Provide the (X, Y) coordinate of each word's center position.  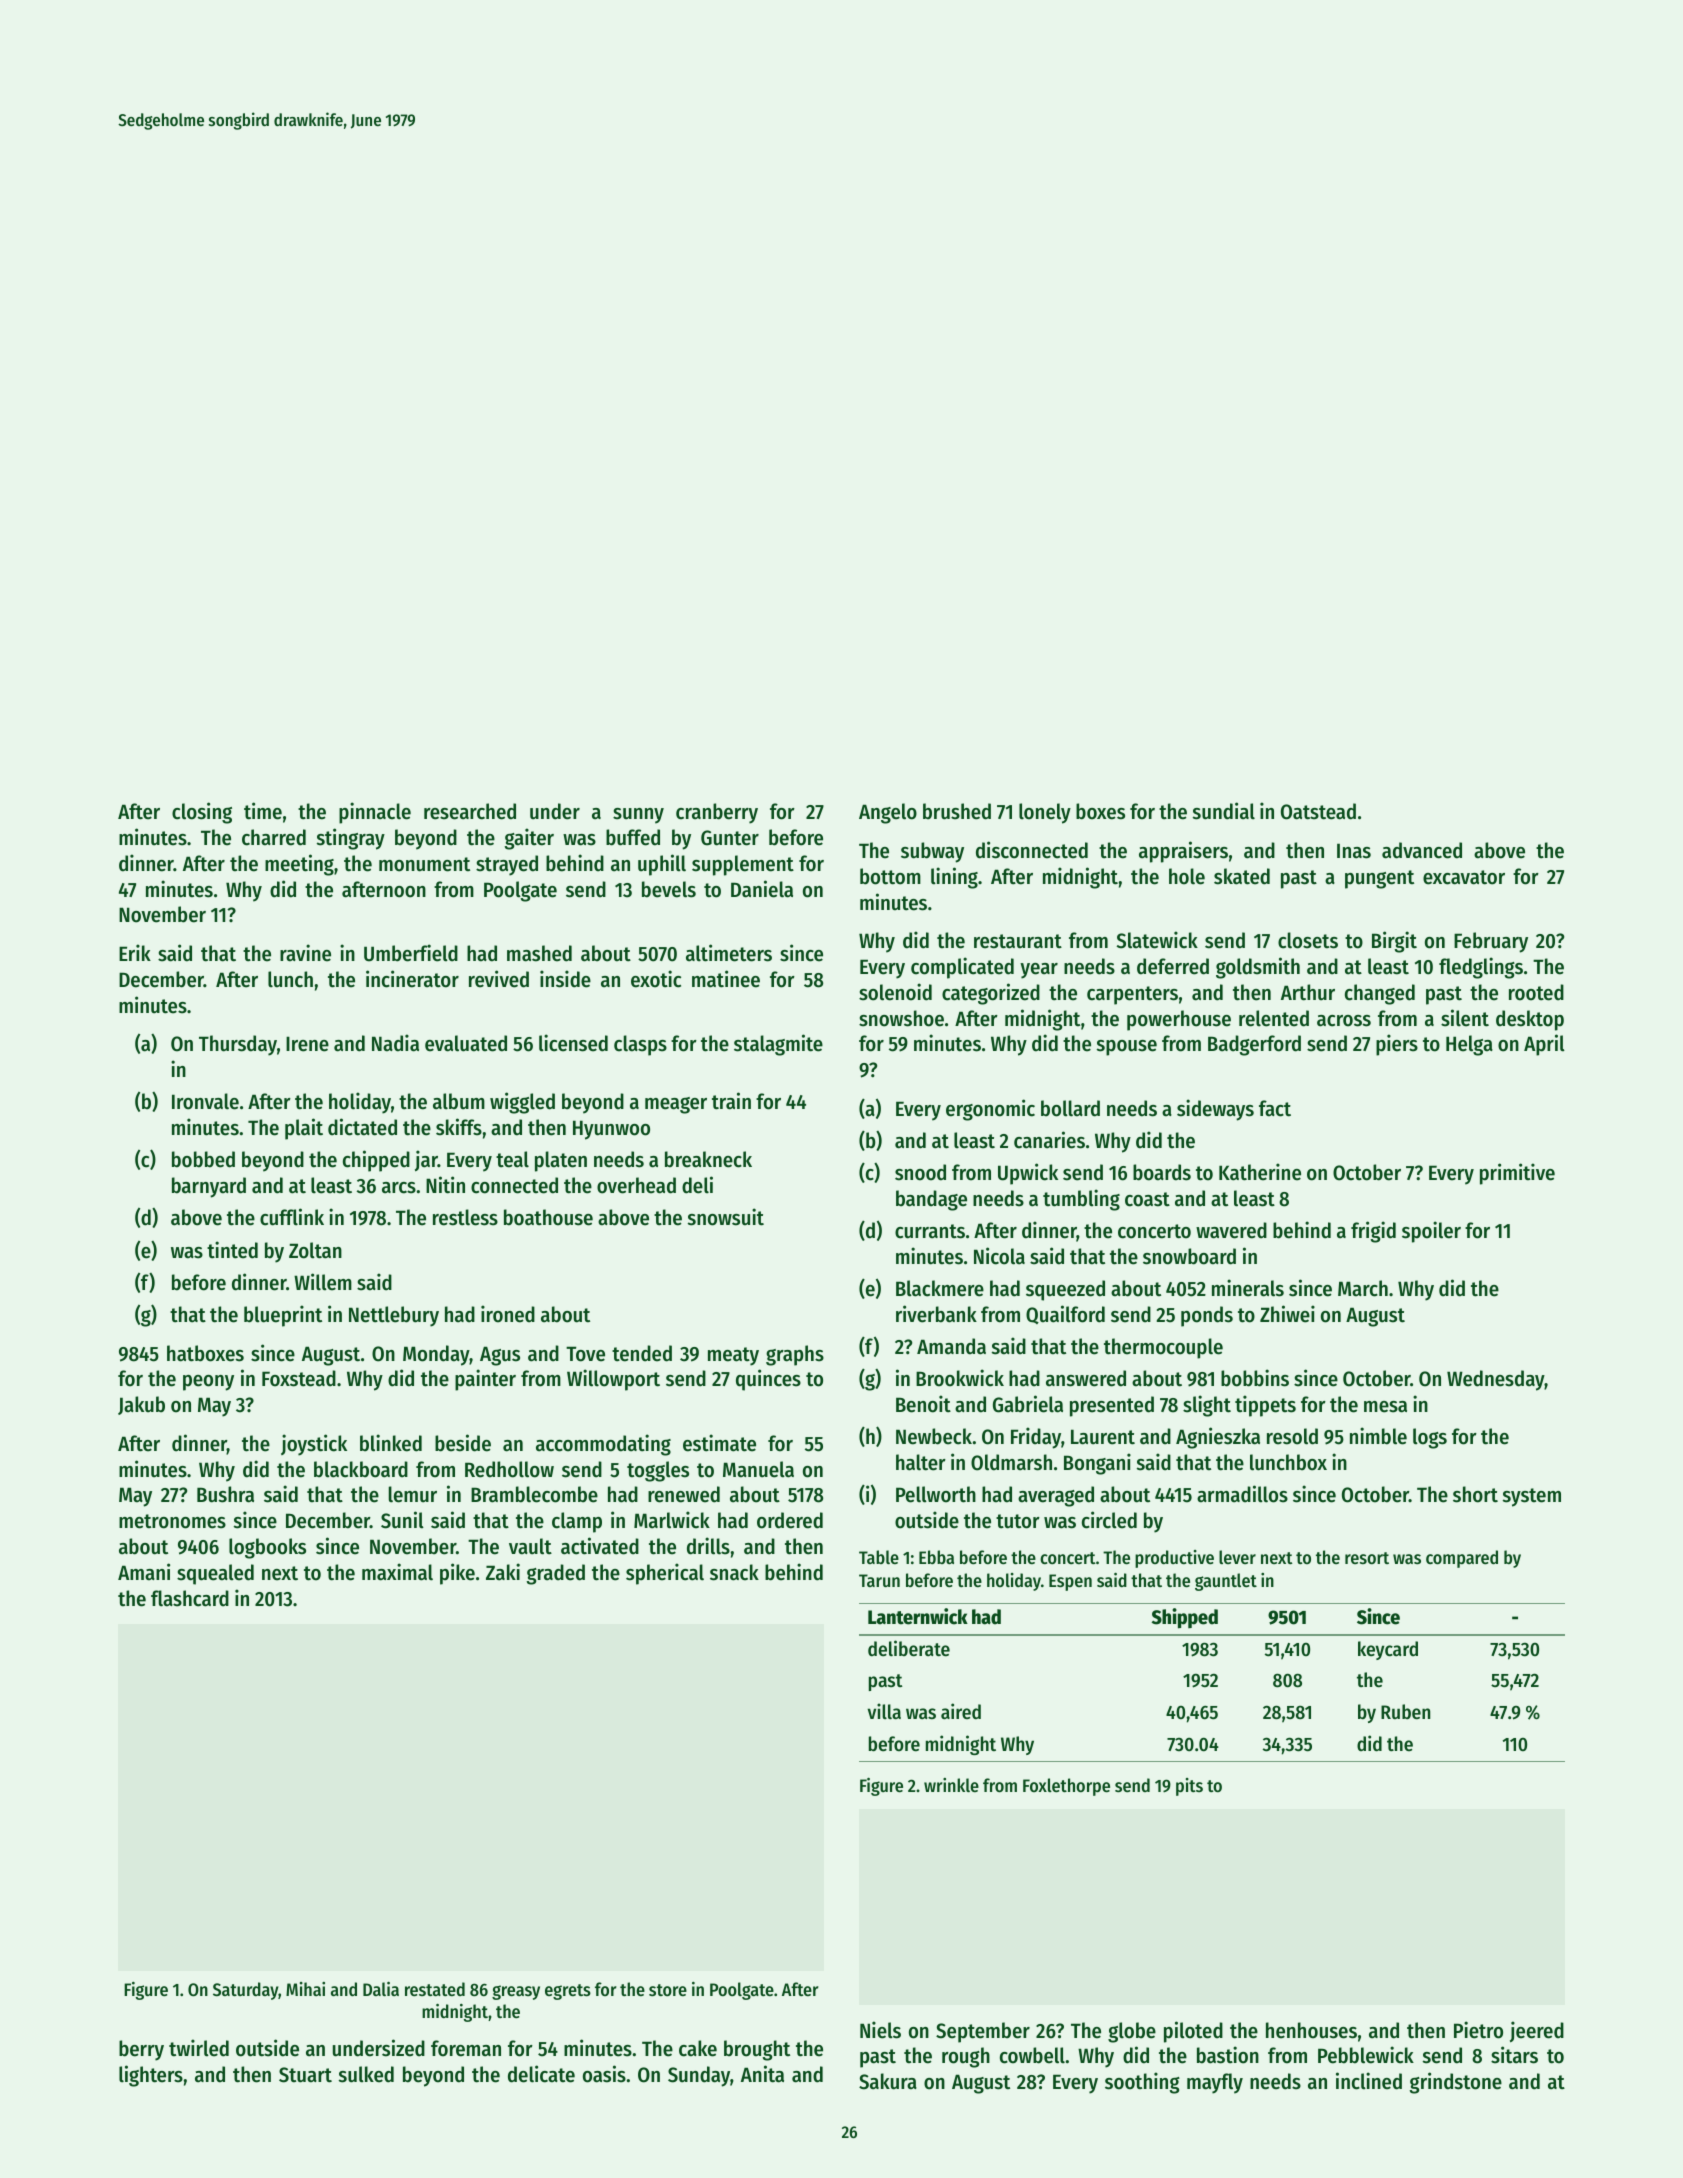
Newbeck (934, 1436)
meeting (299, 865)
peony (208, 1383)
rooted (1536, 992)
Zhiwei (1287, 1314)
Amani (144, 1572)
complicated (962, 968)
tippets (1265, 1406)
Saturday (246, 1991)
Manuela (758, 1469)
